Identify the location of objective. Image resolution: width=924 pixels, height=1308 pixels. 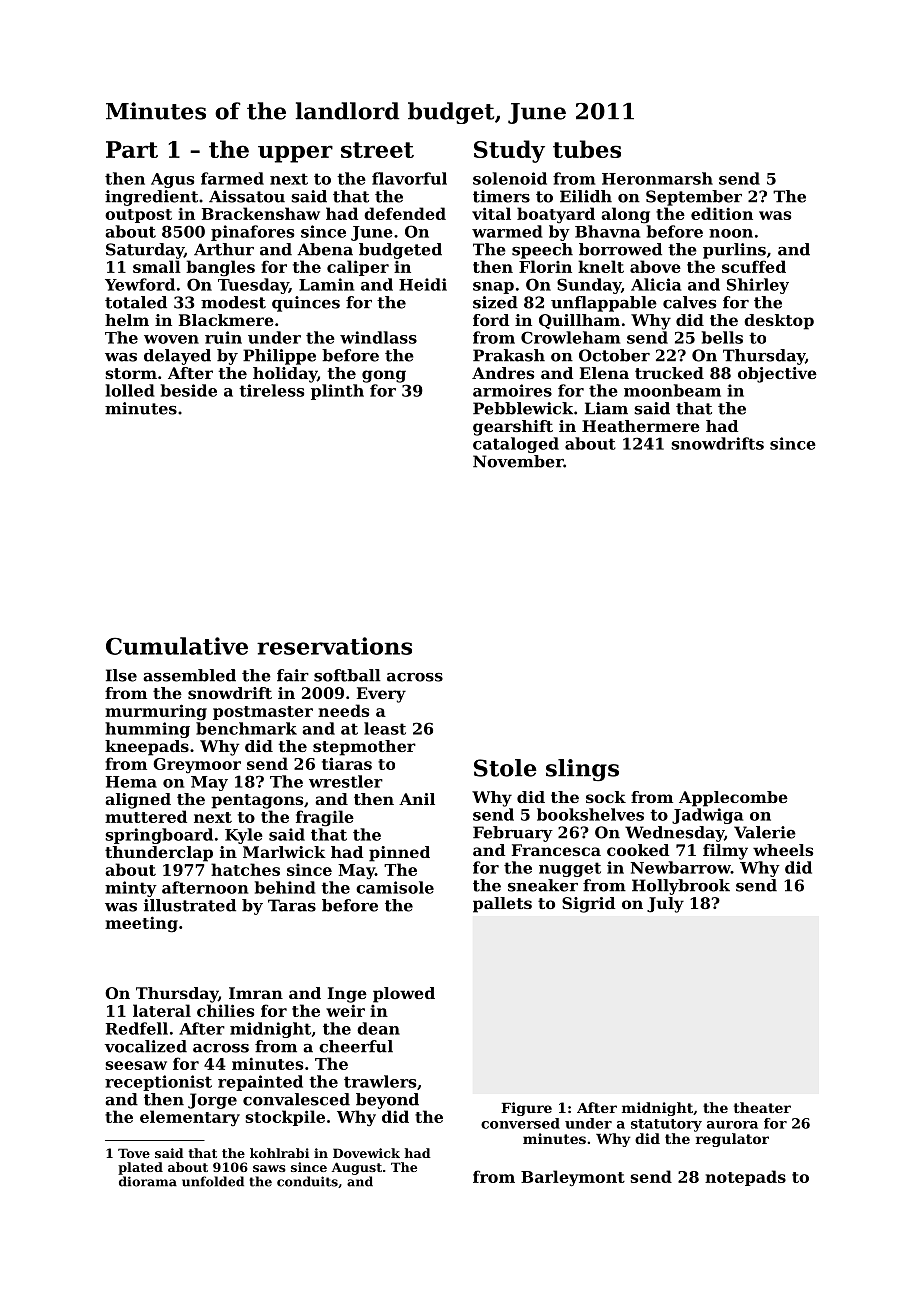
(777, 375).
